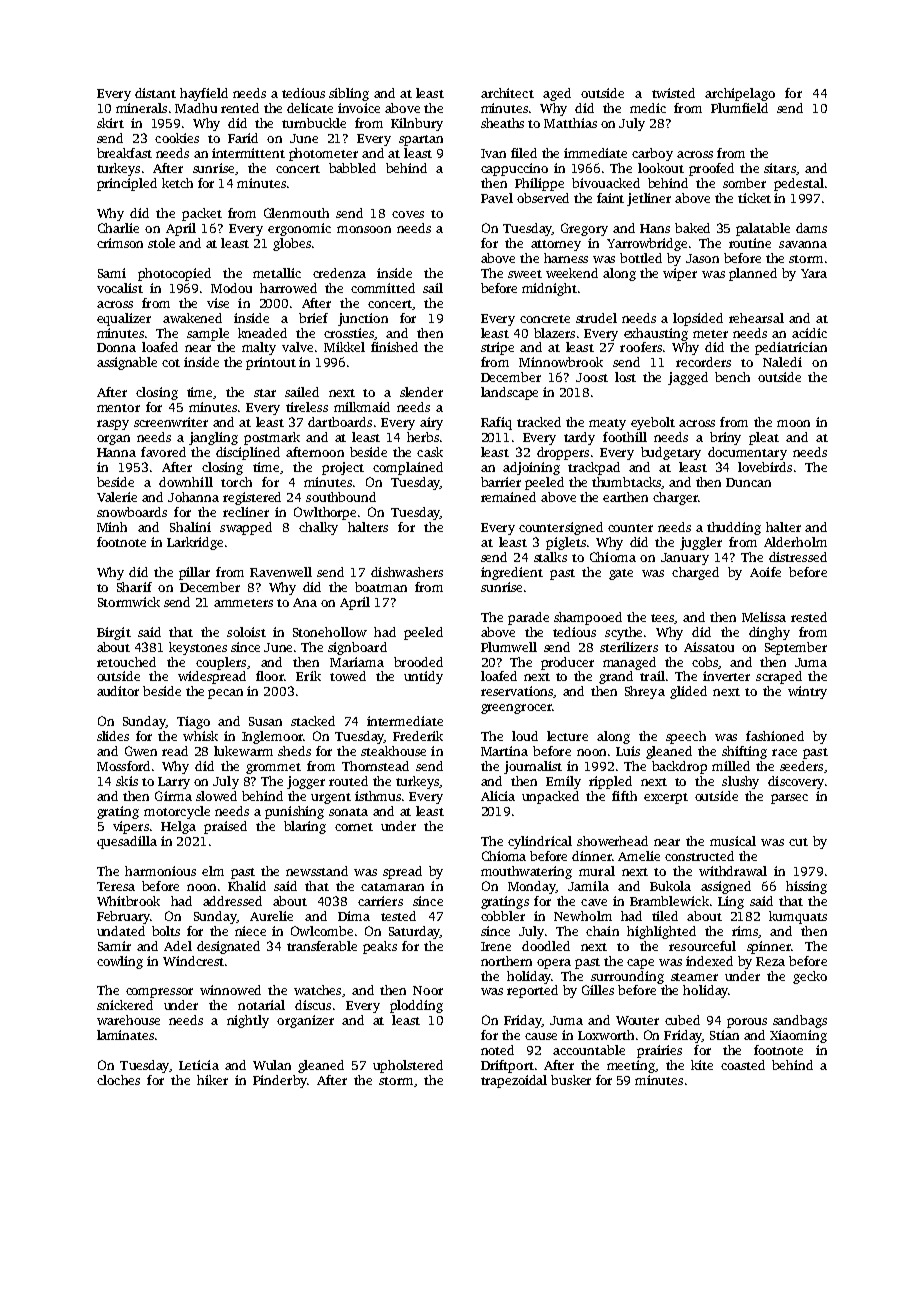 Image resolution: width=924 pixels, height=1308 pixels. What do you see at coordinates (625, 377) in the screenshot?
I see `lost` at bounding box center [625, 377].
